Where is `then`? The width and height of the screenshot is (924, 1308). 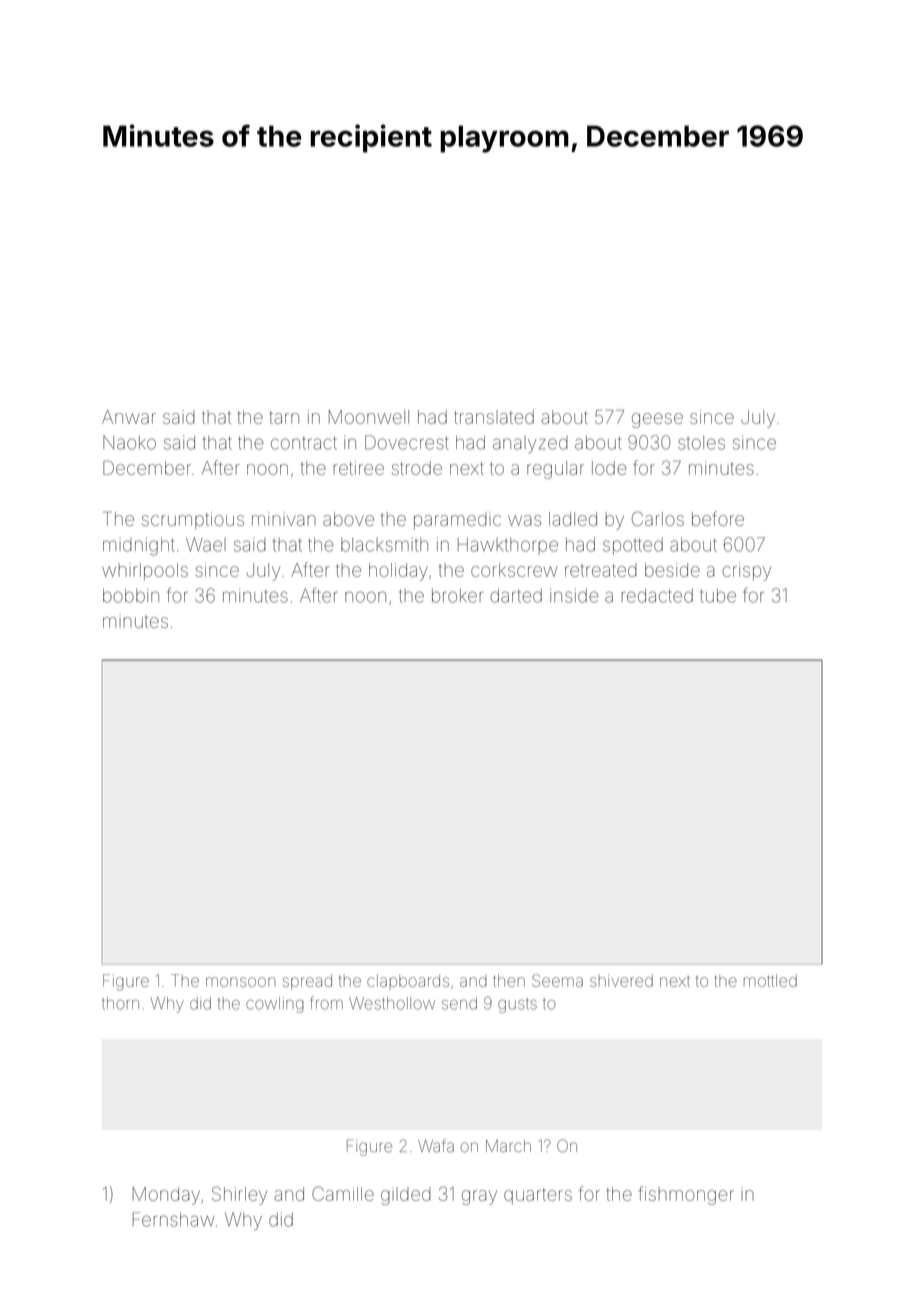 then is located at coordinates (509, 981).
